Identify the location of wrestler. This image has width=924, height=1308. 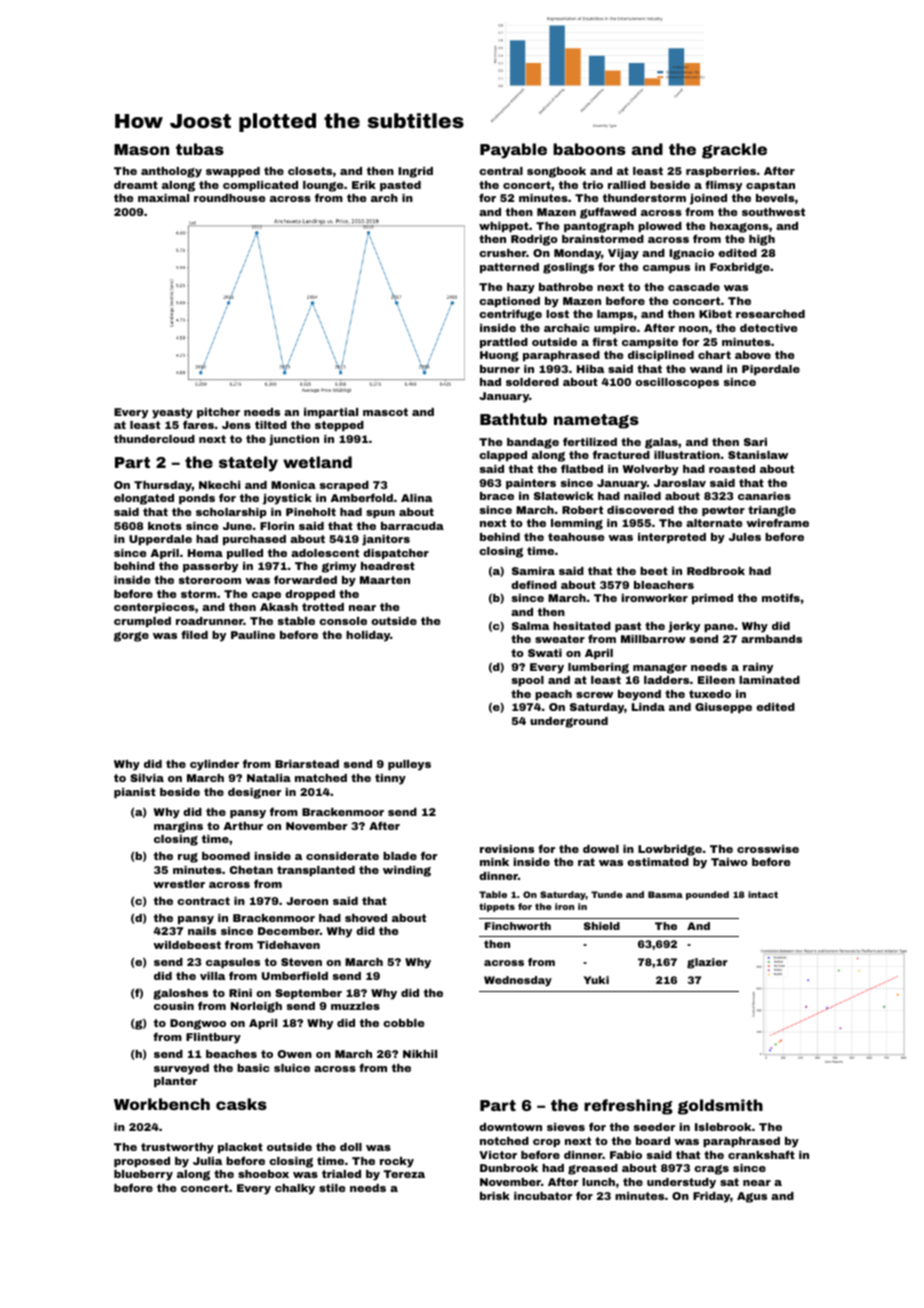
(179, 884).
